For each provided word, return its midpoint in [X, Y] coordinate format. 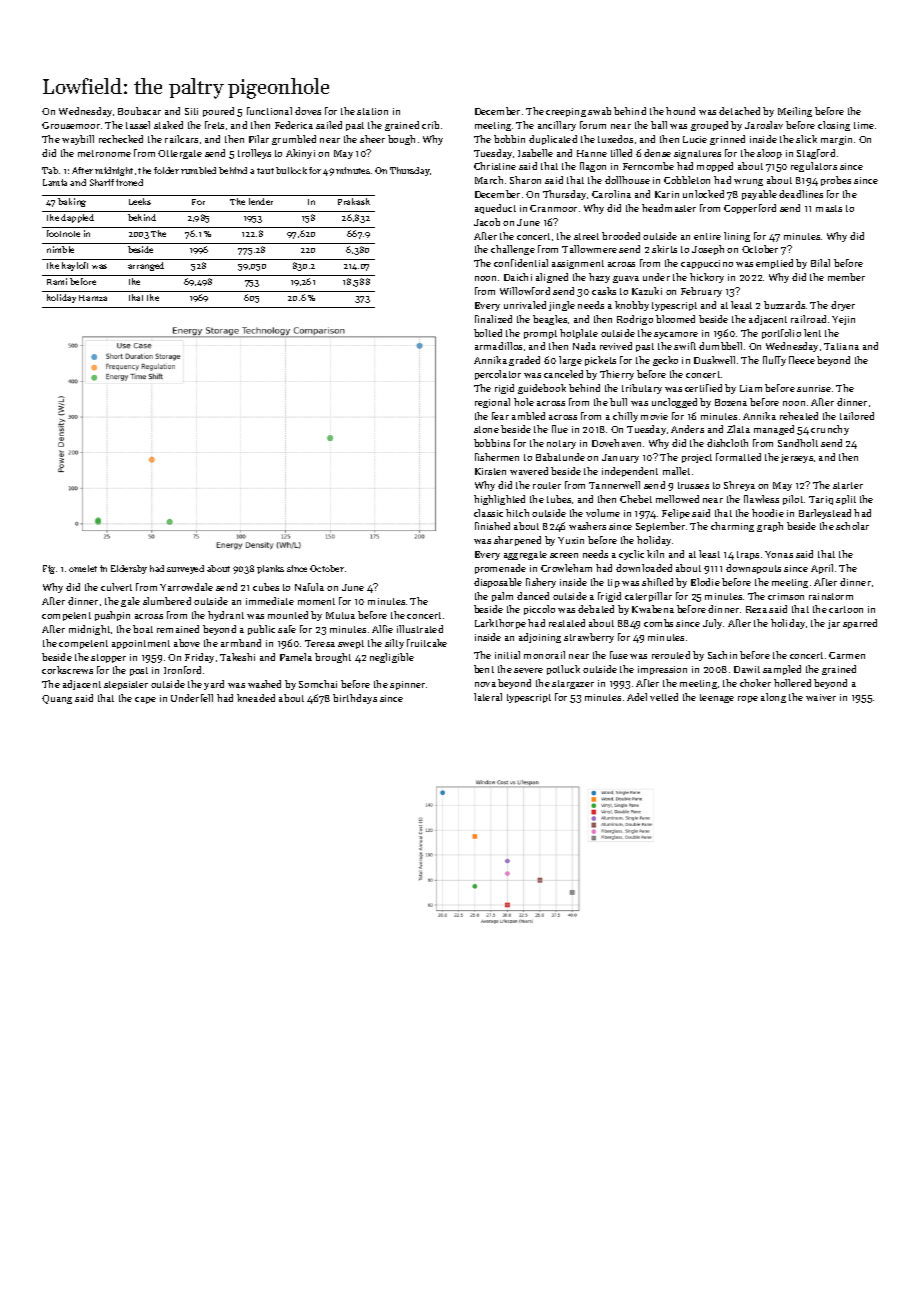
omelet [83, 568]
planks [270, 569]
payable [759, 195]
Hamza [93, 298]
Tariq [821, 500]
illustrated [420, 629]
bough [401, 140]
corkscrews [67, 670]
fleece [802, 360]
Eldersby [129, 569]
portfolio [781, 334]
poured [218, 112]
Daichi [518, 277]
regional [492, 403]
